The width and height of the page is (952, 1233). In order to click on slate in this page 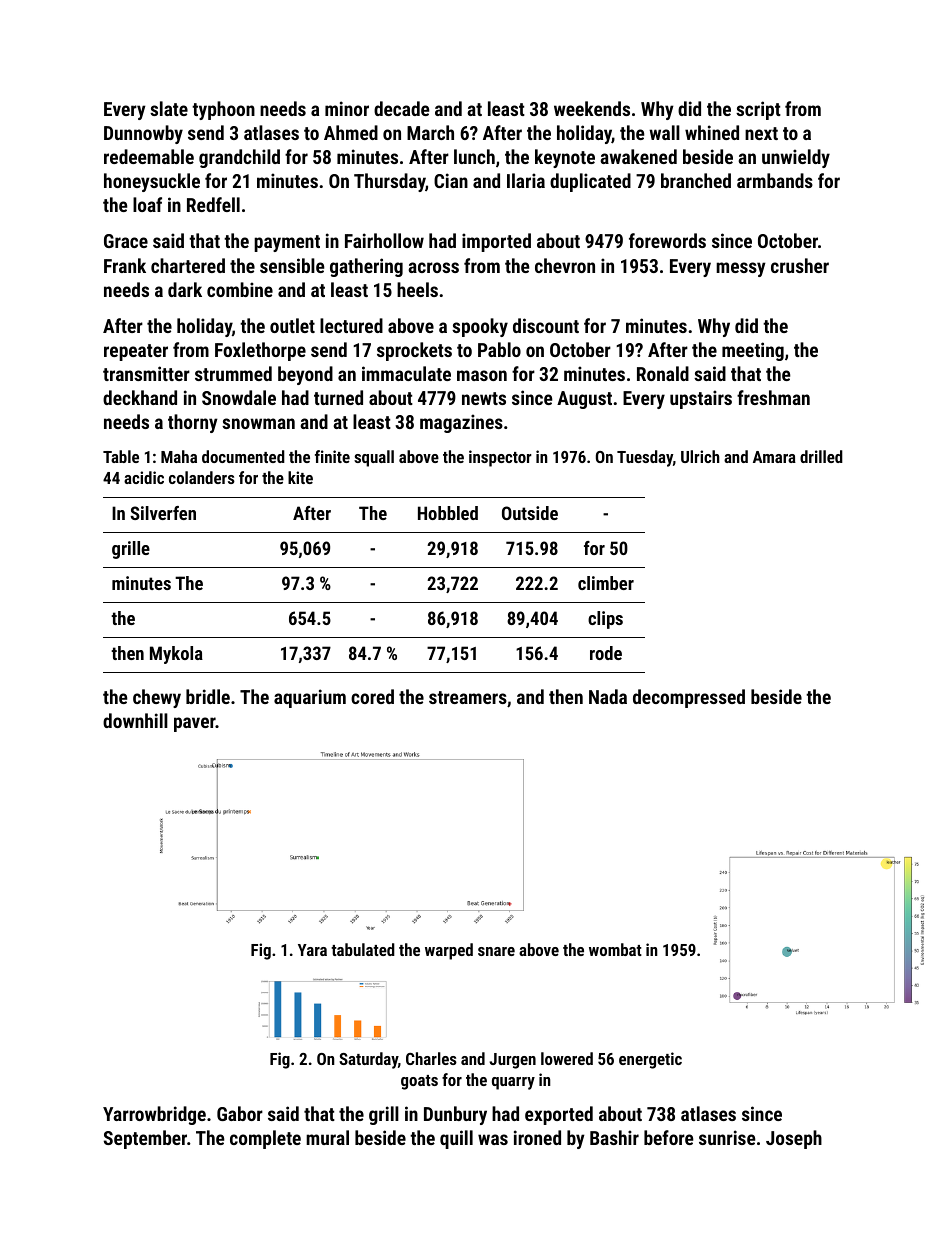, I will do `click(169, 108)`.
